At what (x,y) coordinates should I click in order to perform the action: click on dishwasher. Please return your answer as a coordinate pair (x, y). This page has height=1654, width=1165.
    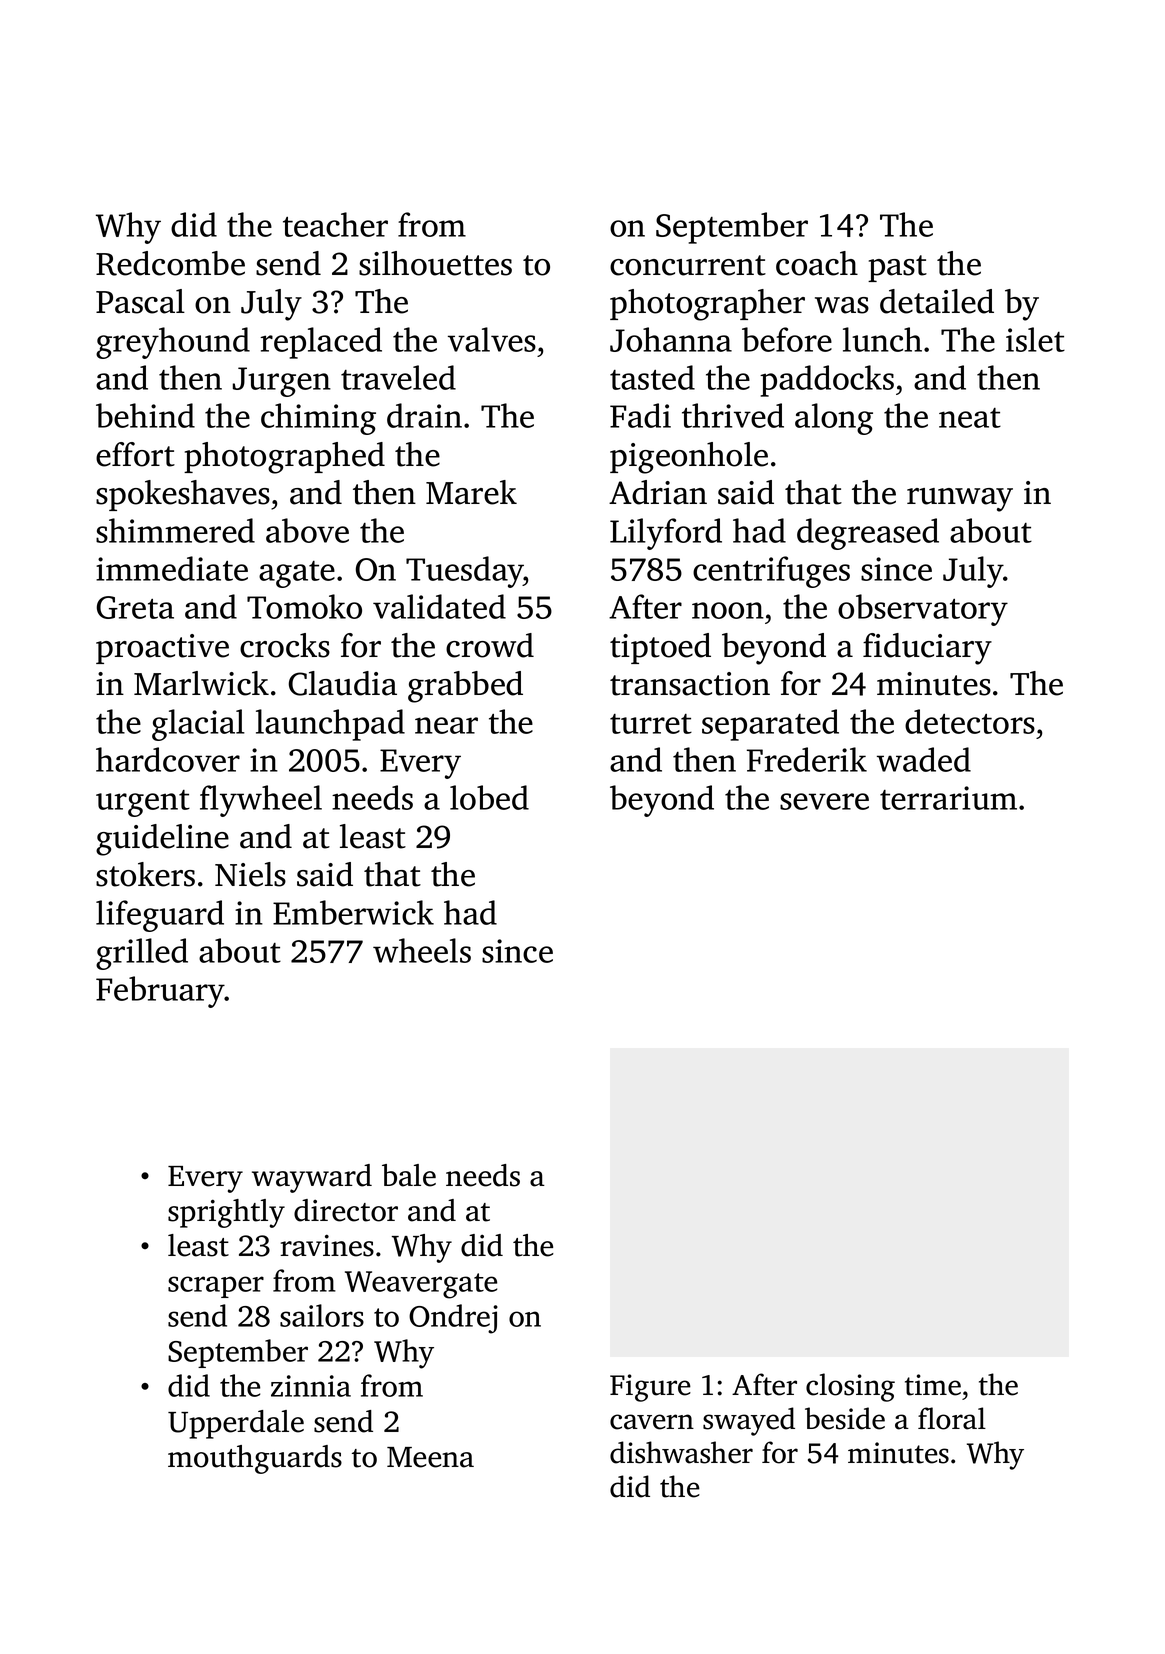
    Looking at the image, I should click on (681, 1452).
